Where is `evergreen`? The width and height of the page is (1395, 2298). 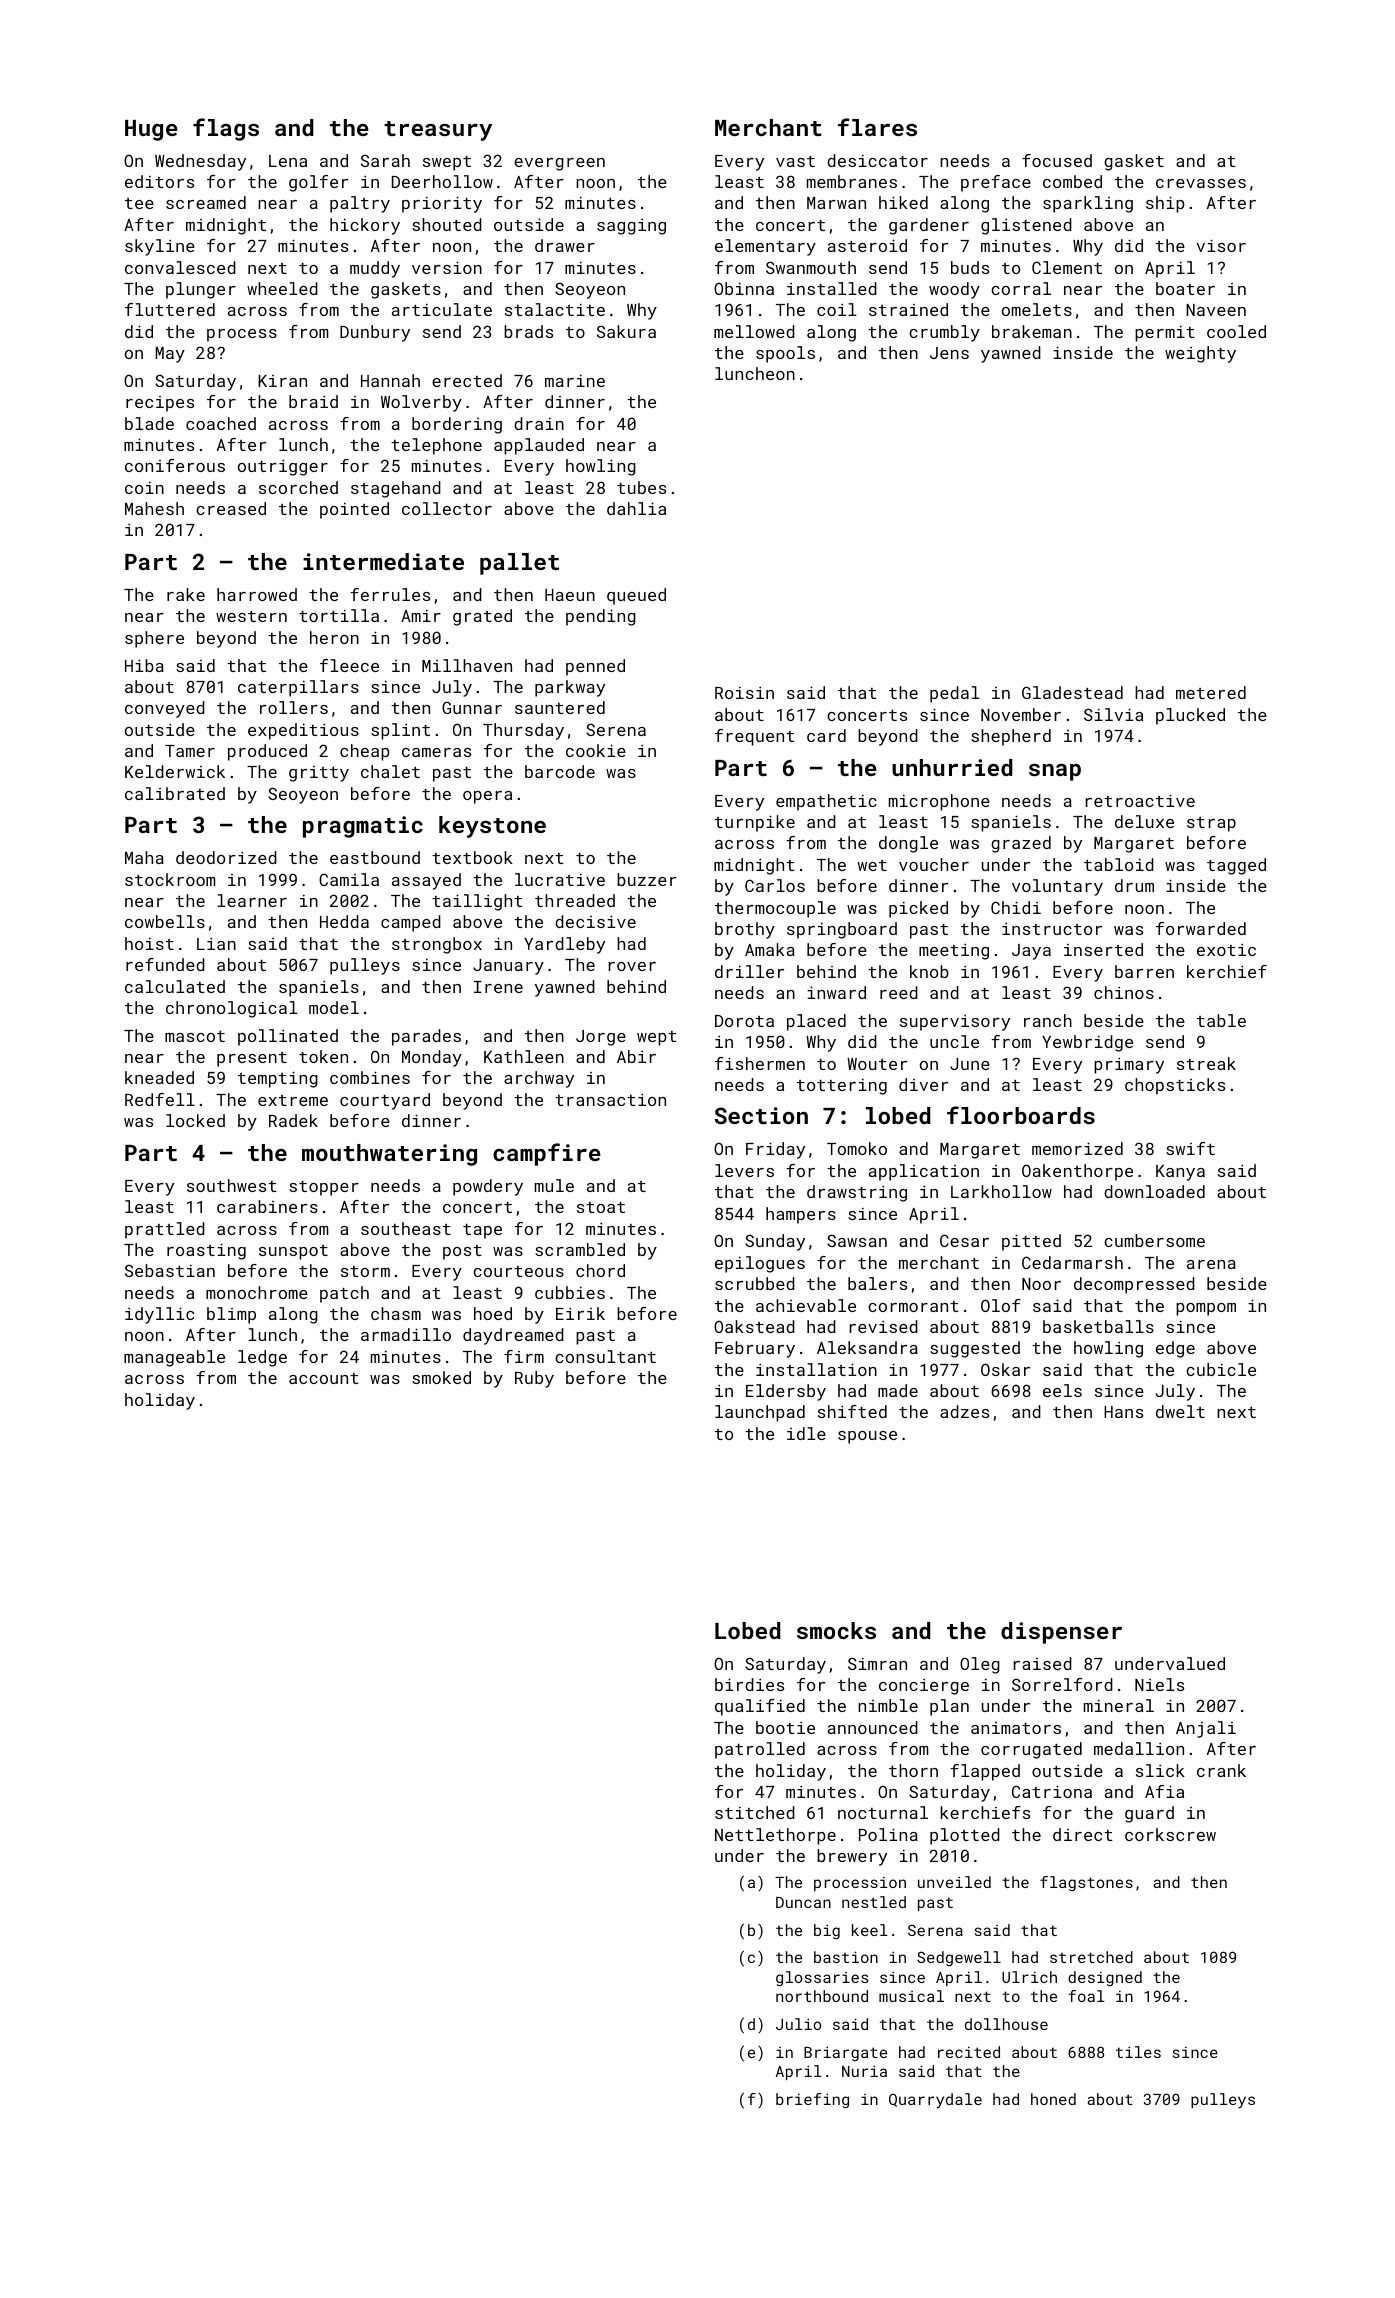 evergreen is located at coordinates (559, 164).
